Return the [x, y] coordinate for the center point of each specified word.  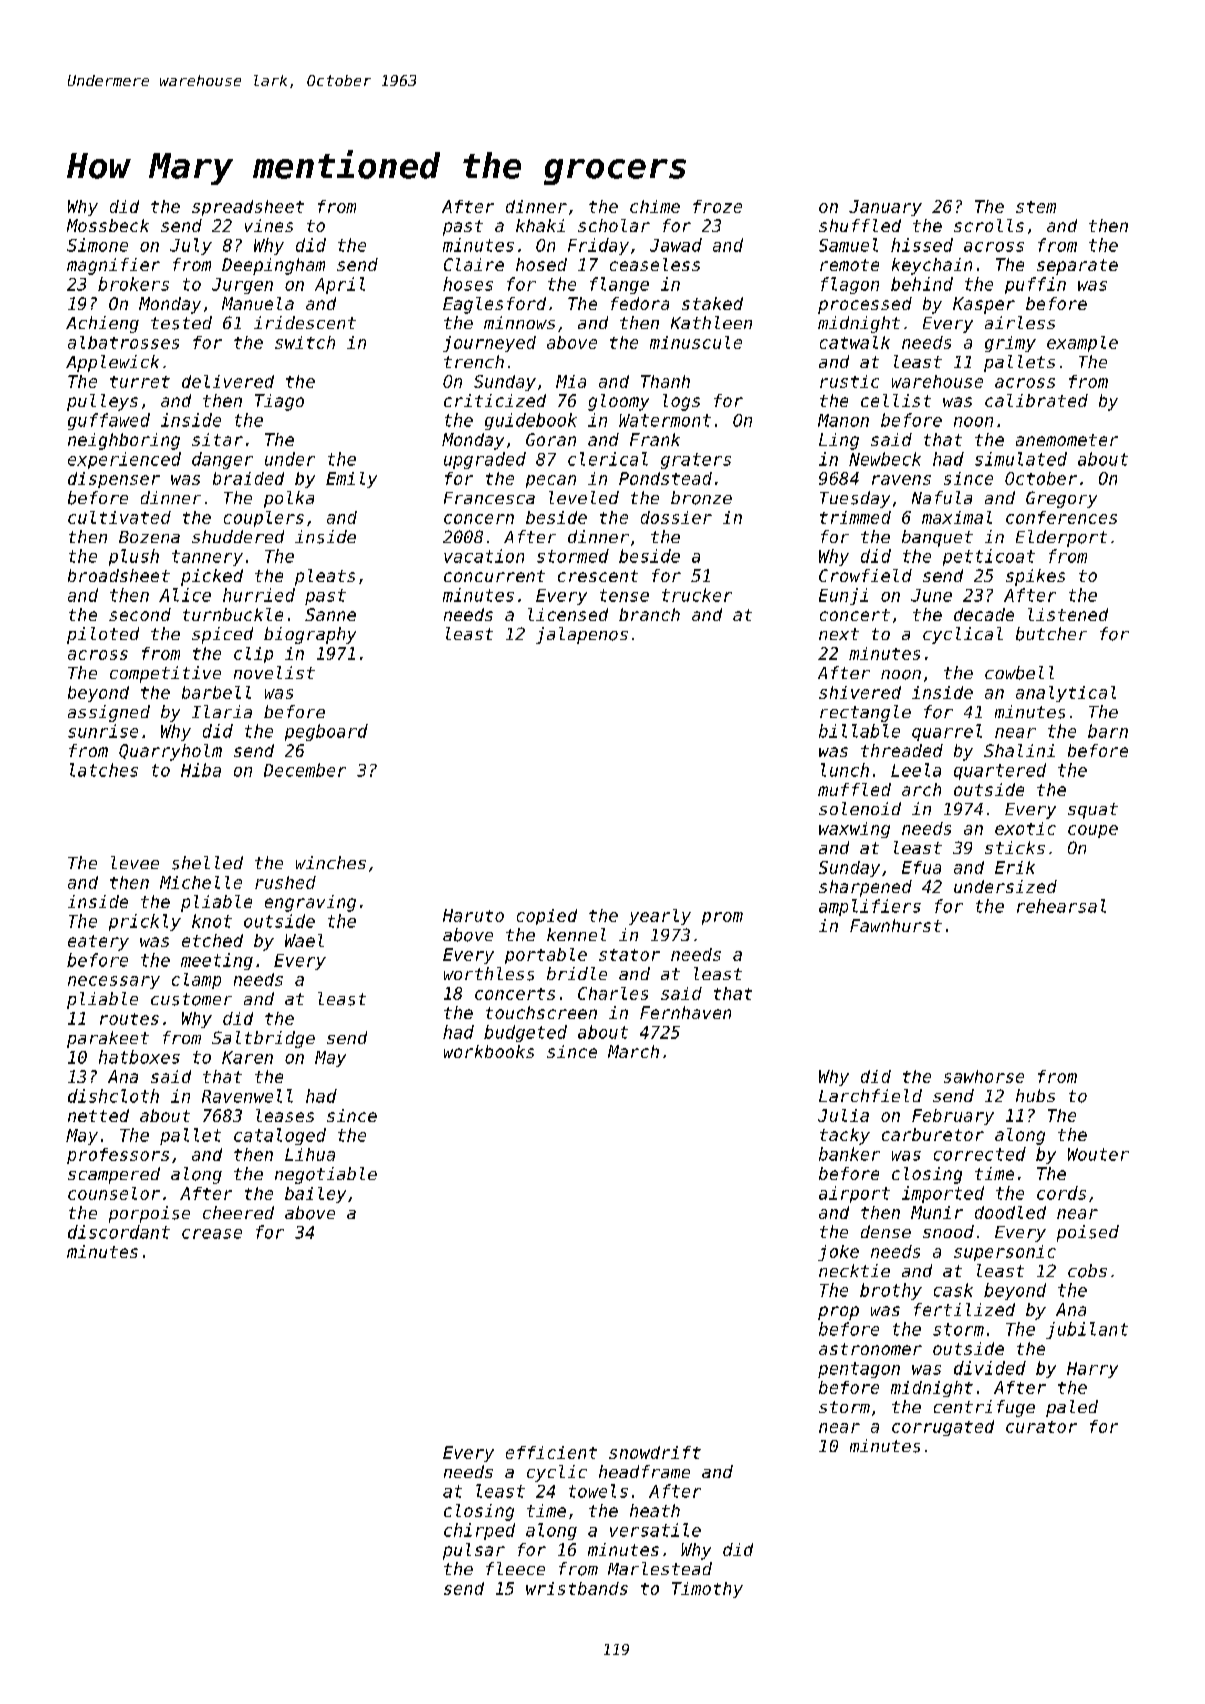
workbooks [489, 1051]
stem [1036, 207]
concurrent [494, 576]
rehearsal [1061, 906]
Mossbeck [108, 225]
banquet [937, 538]
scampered [114, 1175]
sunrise [103, 731]
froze [717, 206]
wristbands [577, 1588]
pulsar [474, 1551]
